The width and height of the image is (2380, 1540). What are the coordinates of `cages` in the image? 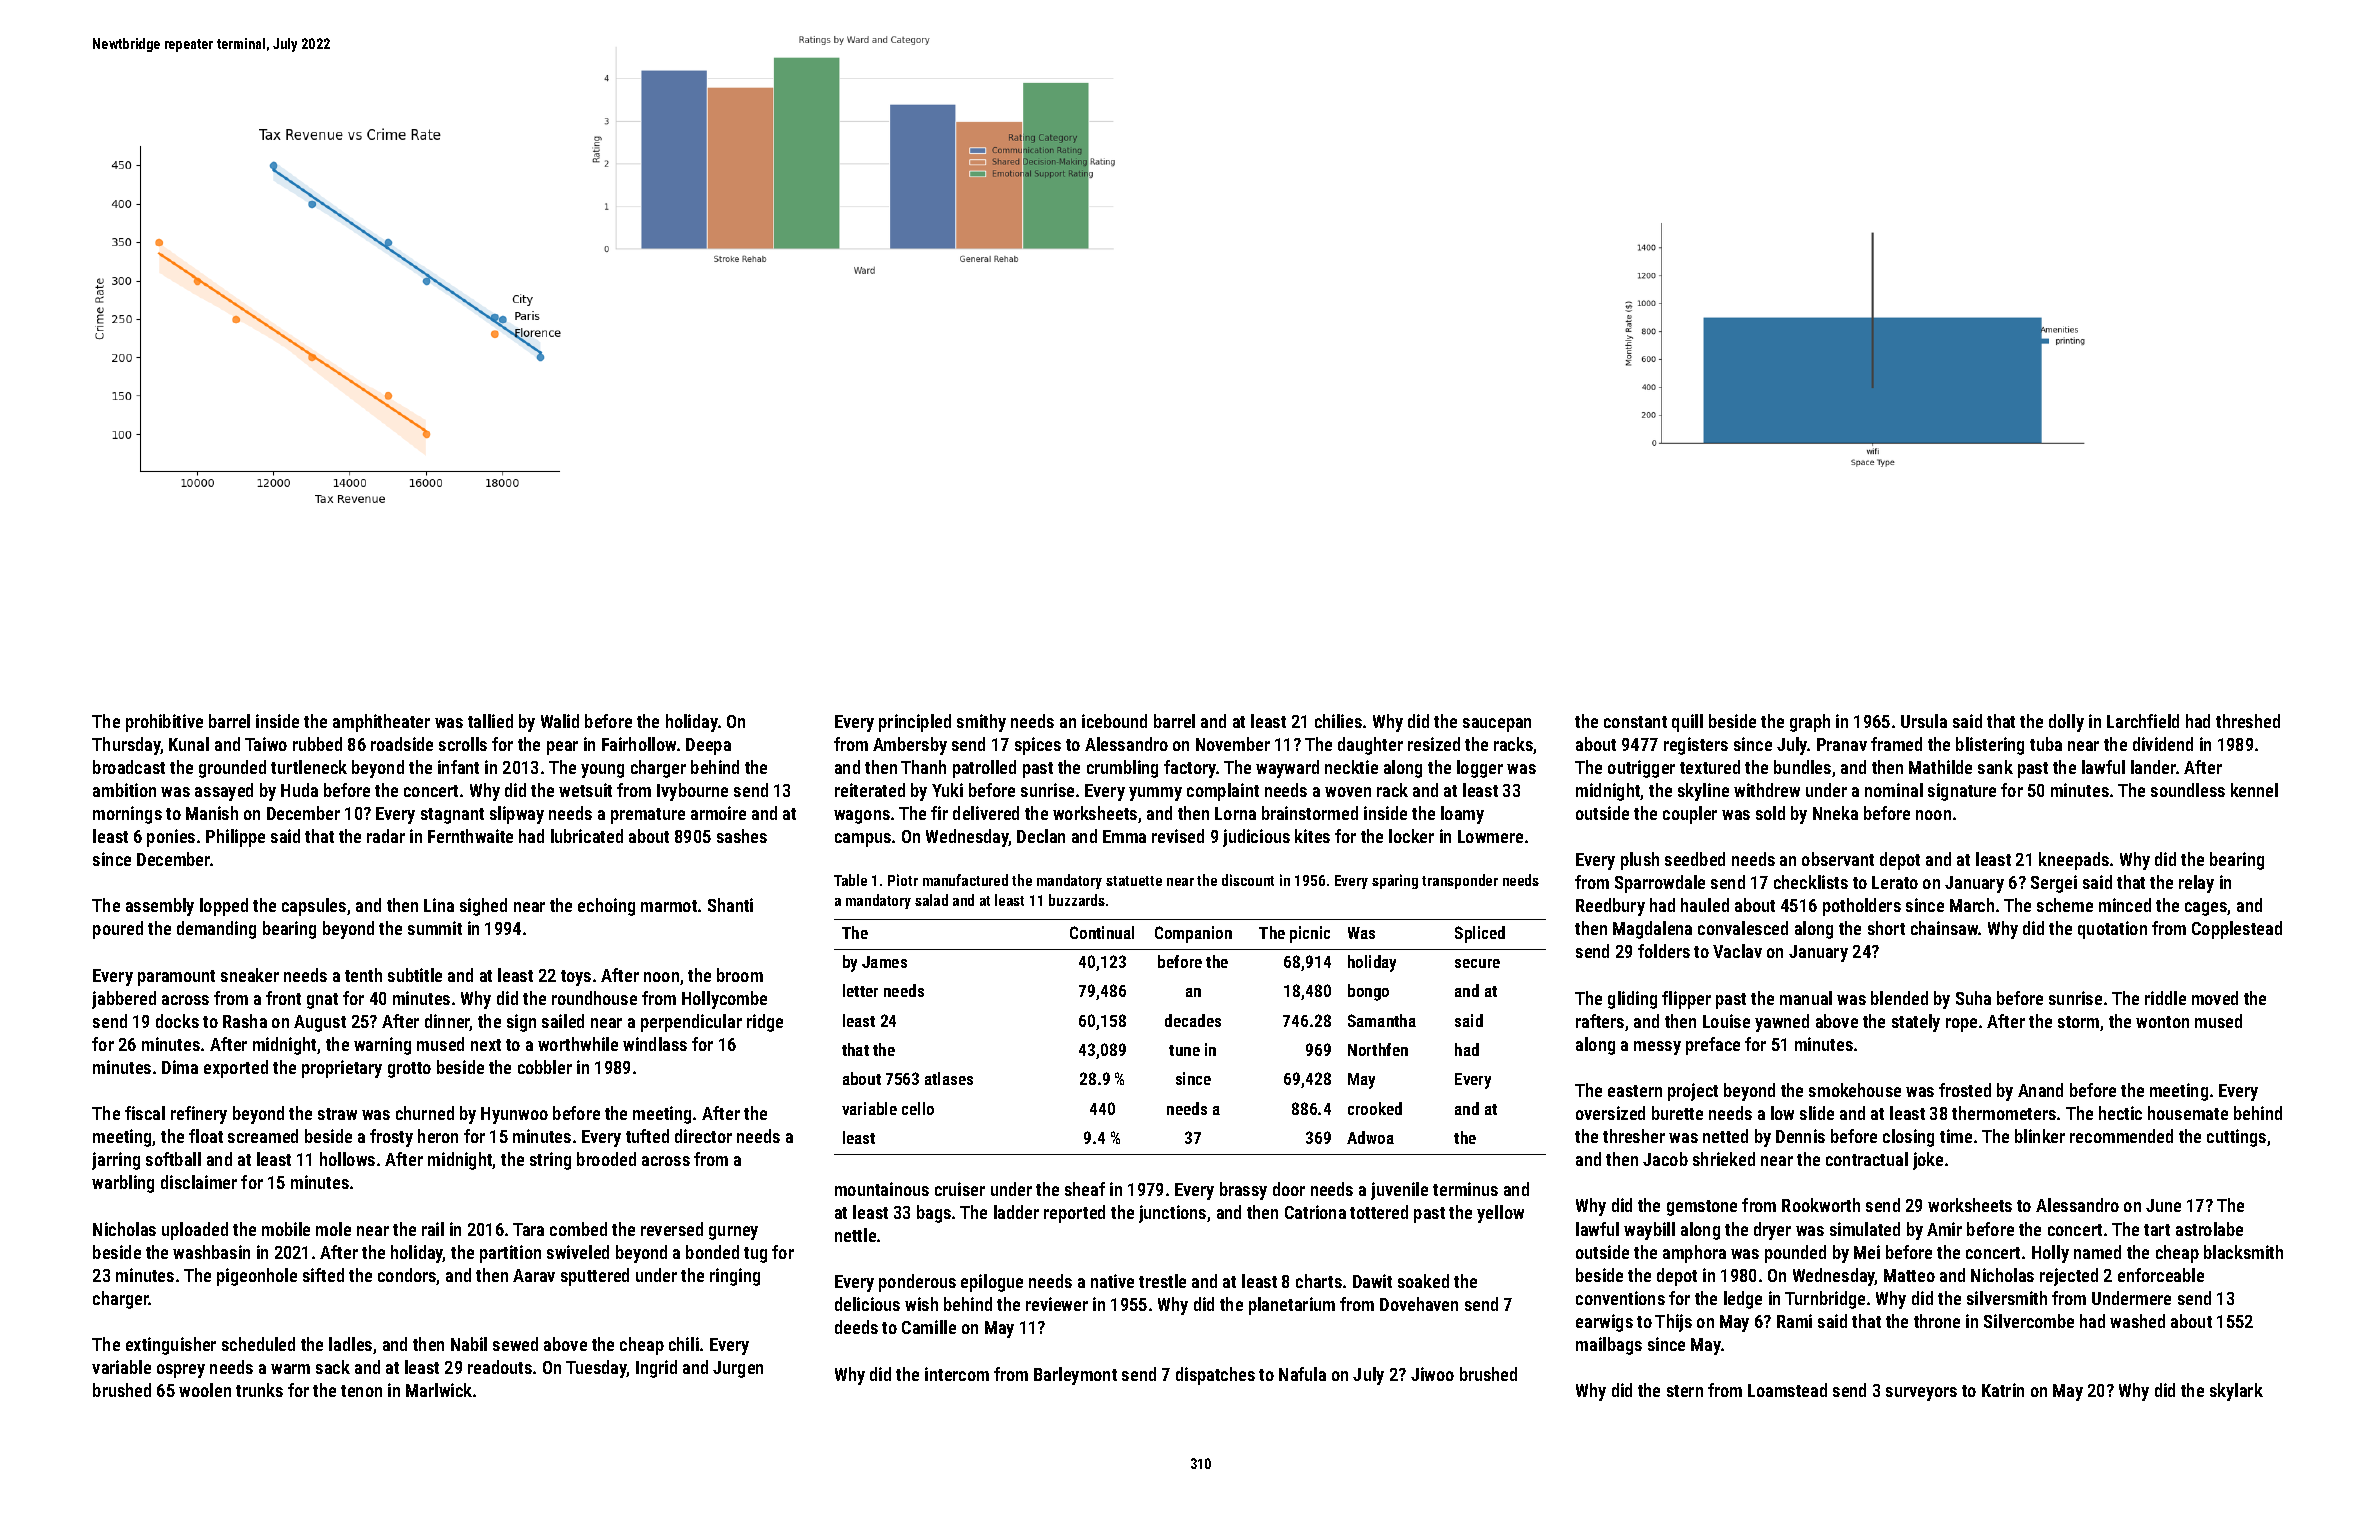 It's located at (2206, 909).
